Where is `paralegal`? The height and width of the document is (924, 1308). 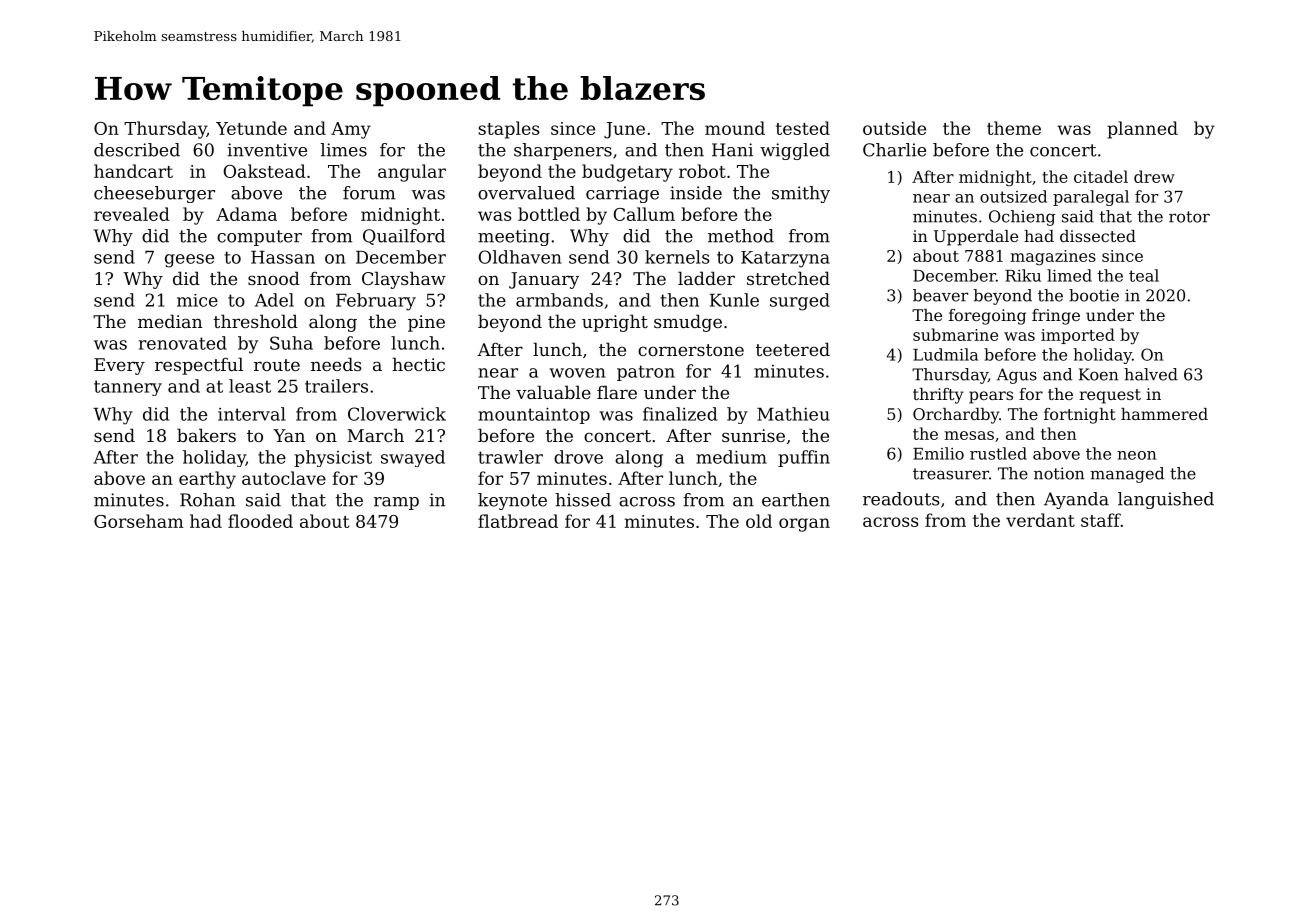 paralegal is located at coordinates (1091, 198).
